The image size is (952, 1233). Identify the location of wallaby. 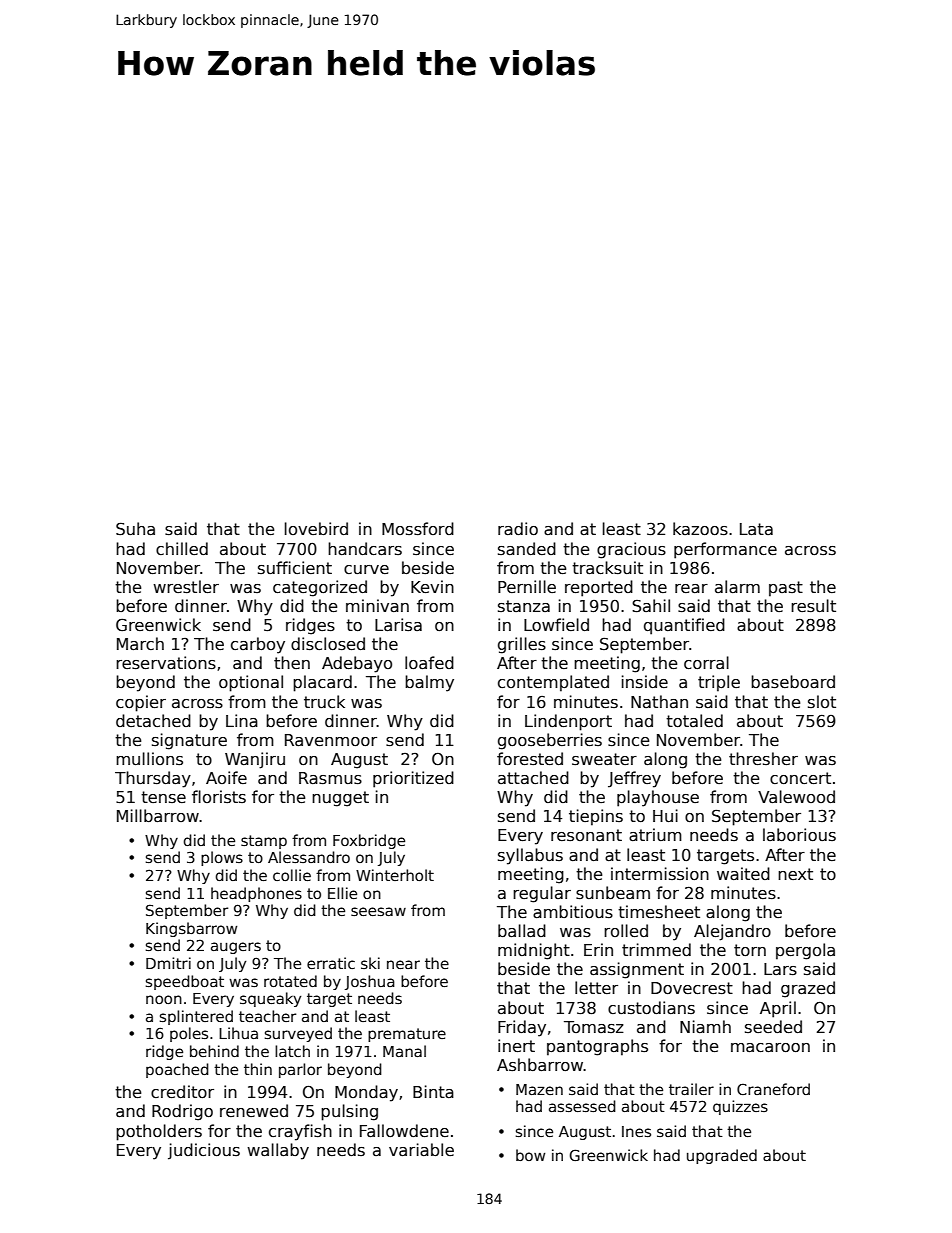
(278, 1151).
